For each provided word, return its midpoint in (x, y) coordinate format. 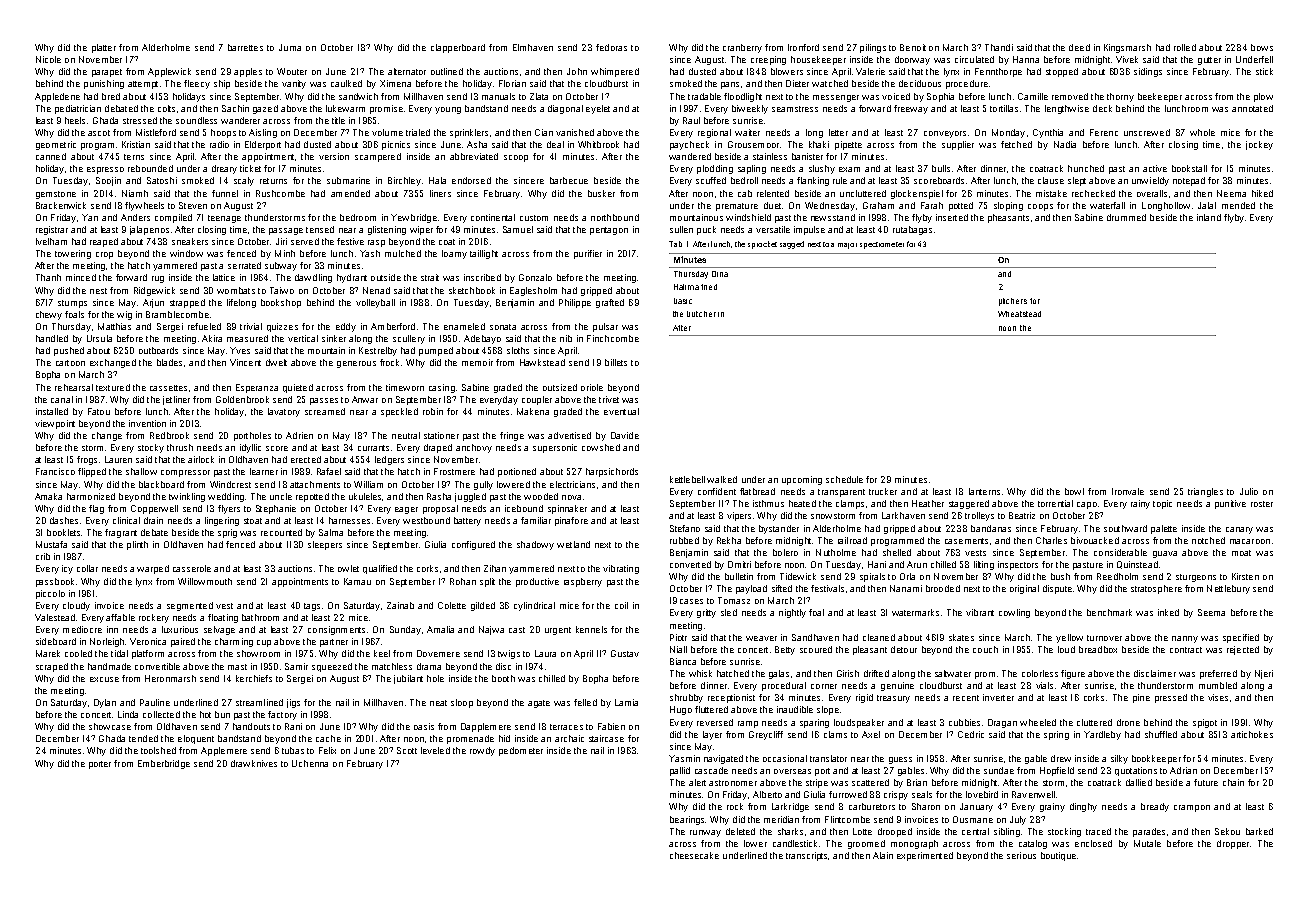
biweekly (750, 109)
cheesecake (694, 855)
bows (1262, 47)
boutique (1058, 856)
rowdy (482, 751)
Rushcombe (280, 193)
